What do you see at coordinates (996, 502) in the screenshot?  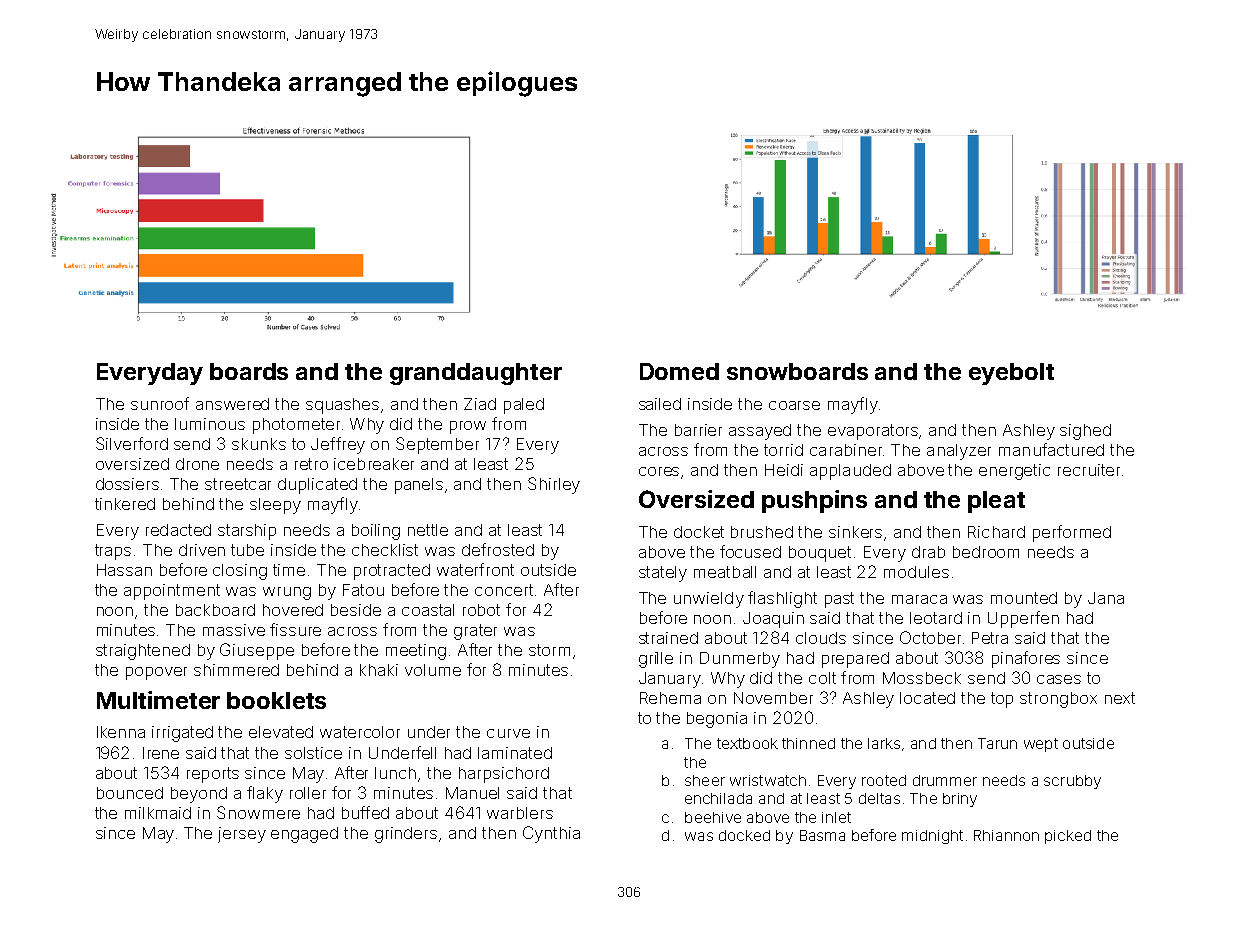 I see `pleat` at bounding box center [996, 502].
